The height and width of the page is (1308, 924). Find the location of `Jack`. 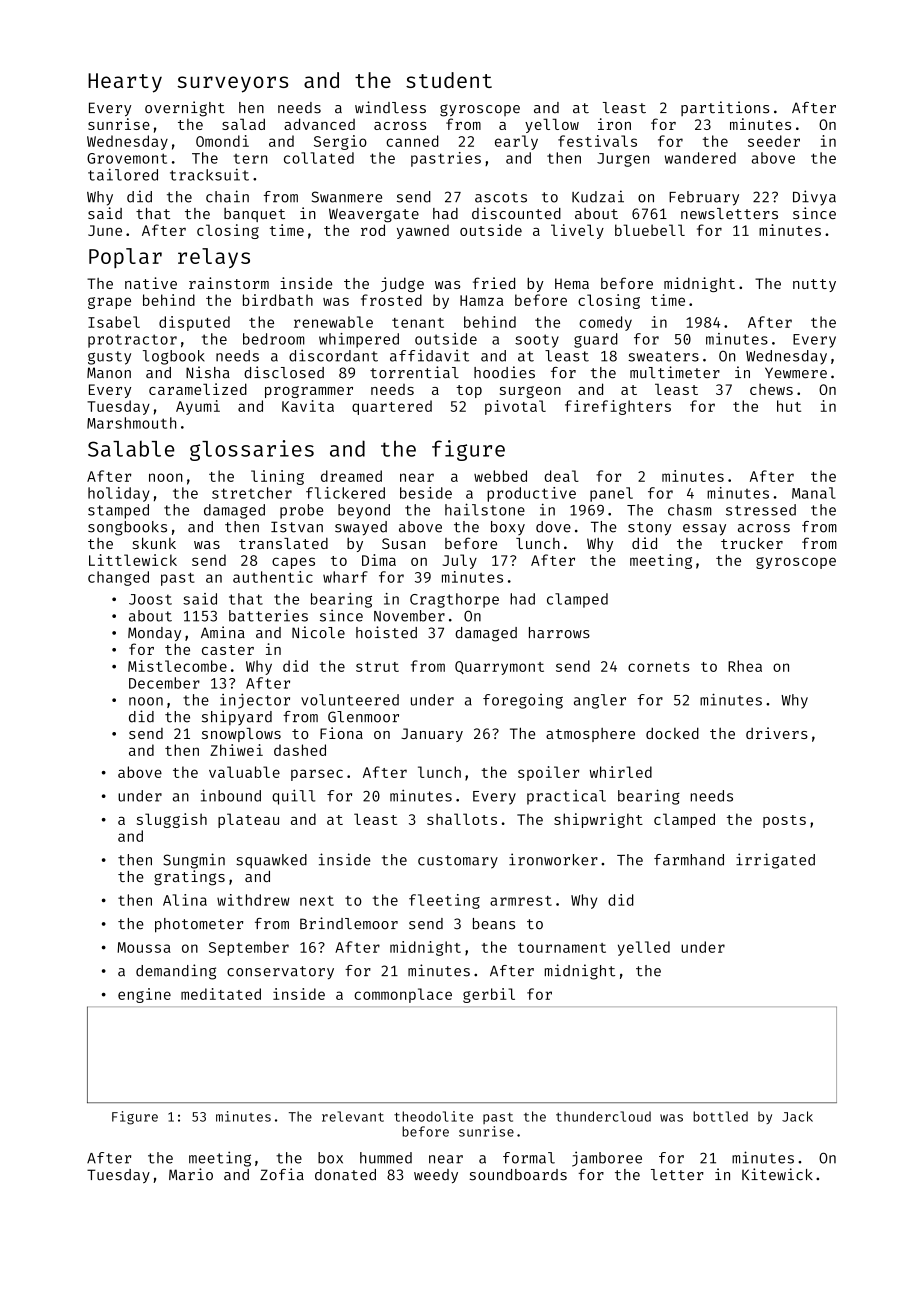

Jack is located at coordinates (797, 1116).
